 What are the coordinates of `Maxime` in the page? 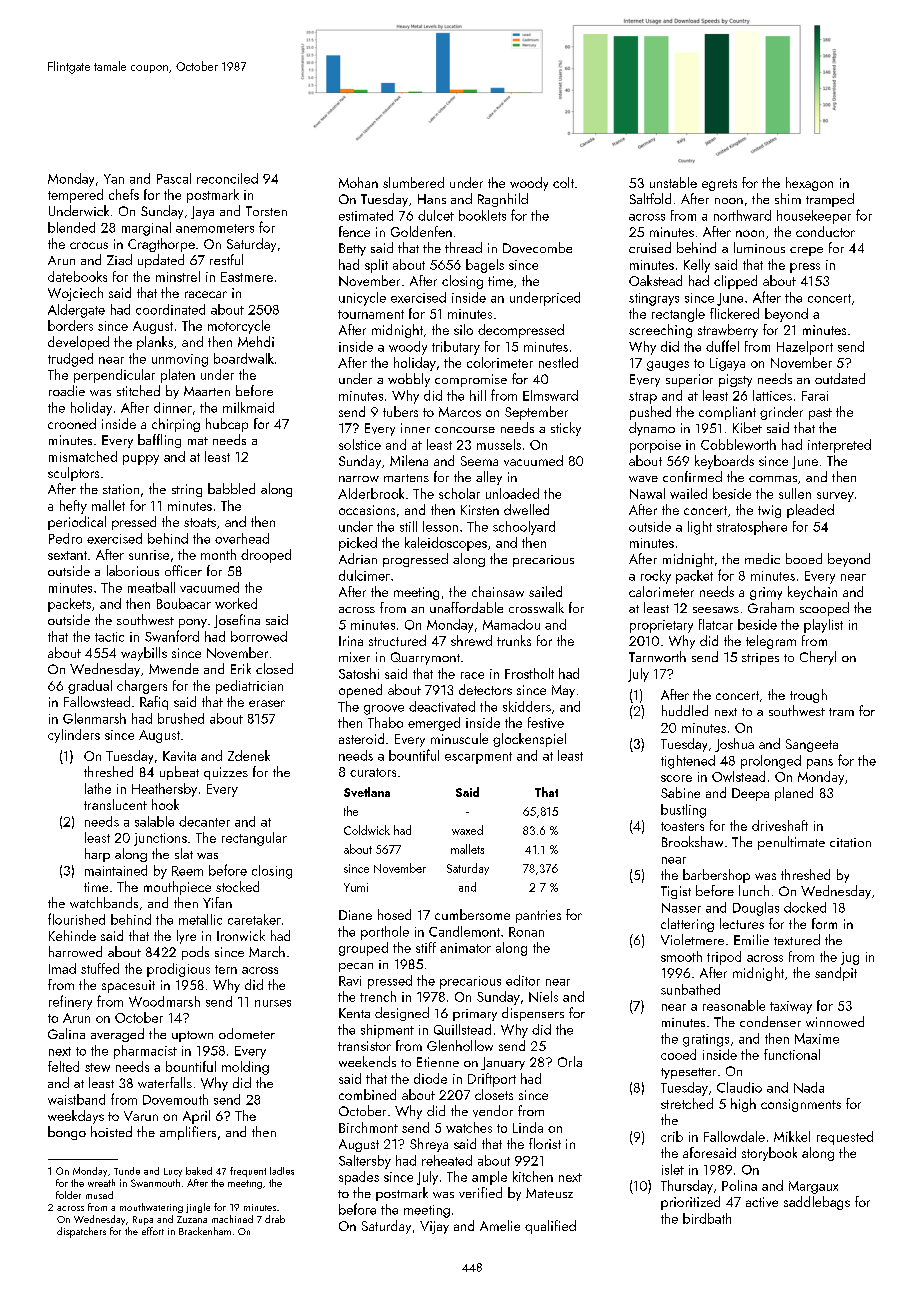 It's located at (817, 1038).
